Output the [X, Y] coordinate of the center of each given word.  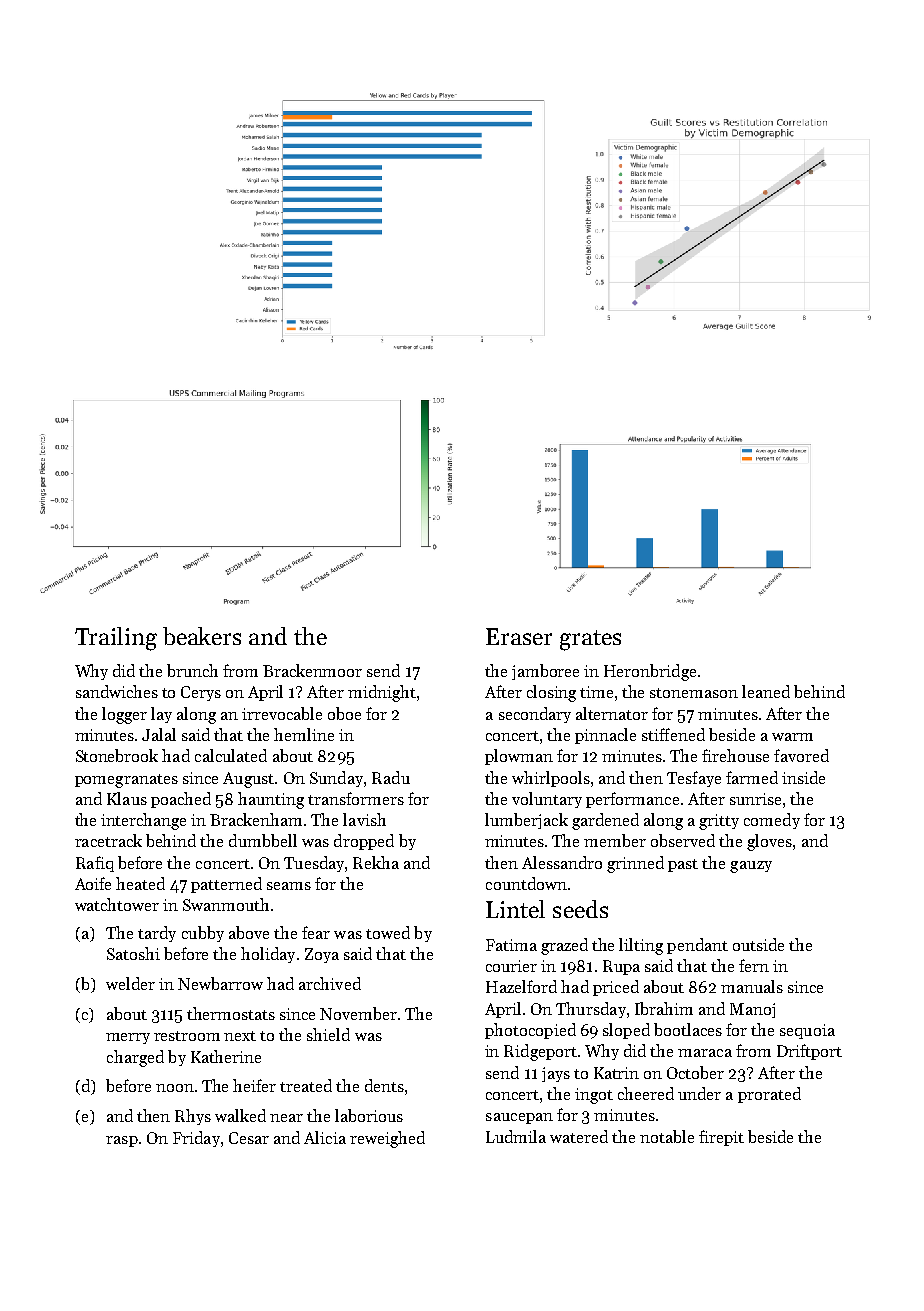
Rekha [376, 862]
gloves [769, 842]
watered [579, 1136]
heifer [254, 1085]
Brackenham [256, 819]
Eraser [519, 636]
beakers [202, 636]
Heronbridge [650, 672]
